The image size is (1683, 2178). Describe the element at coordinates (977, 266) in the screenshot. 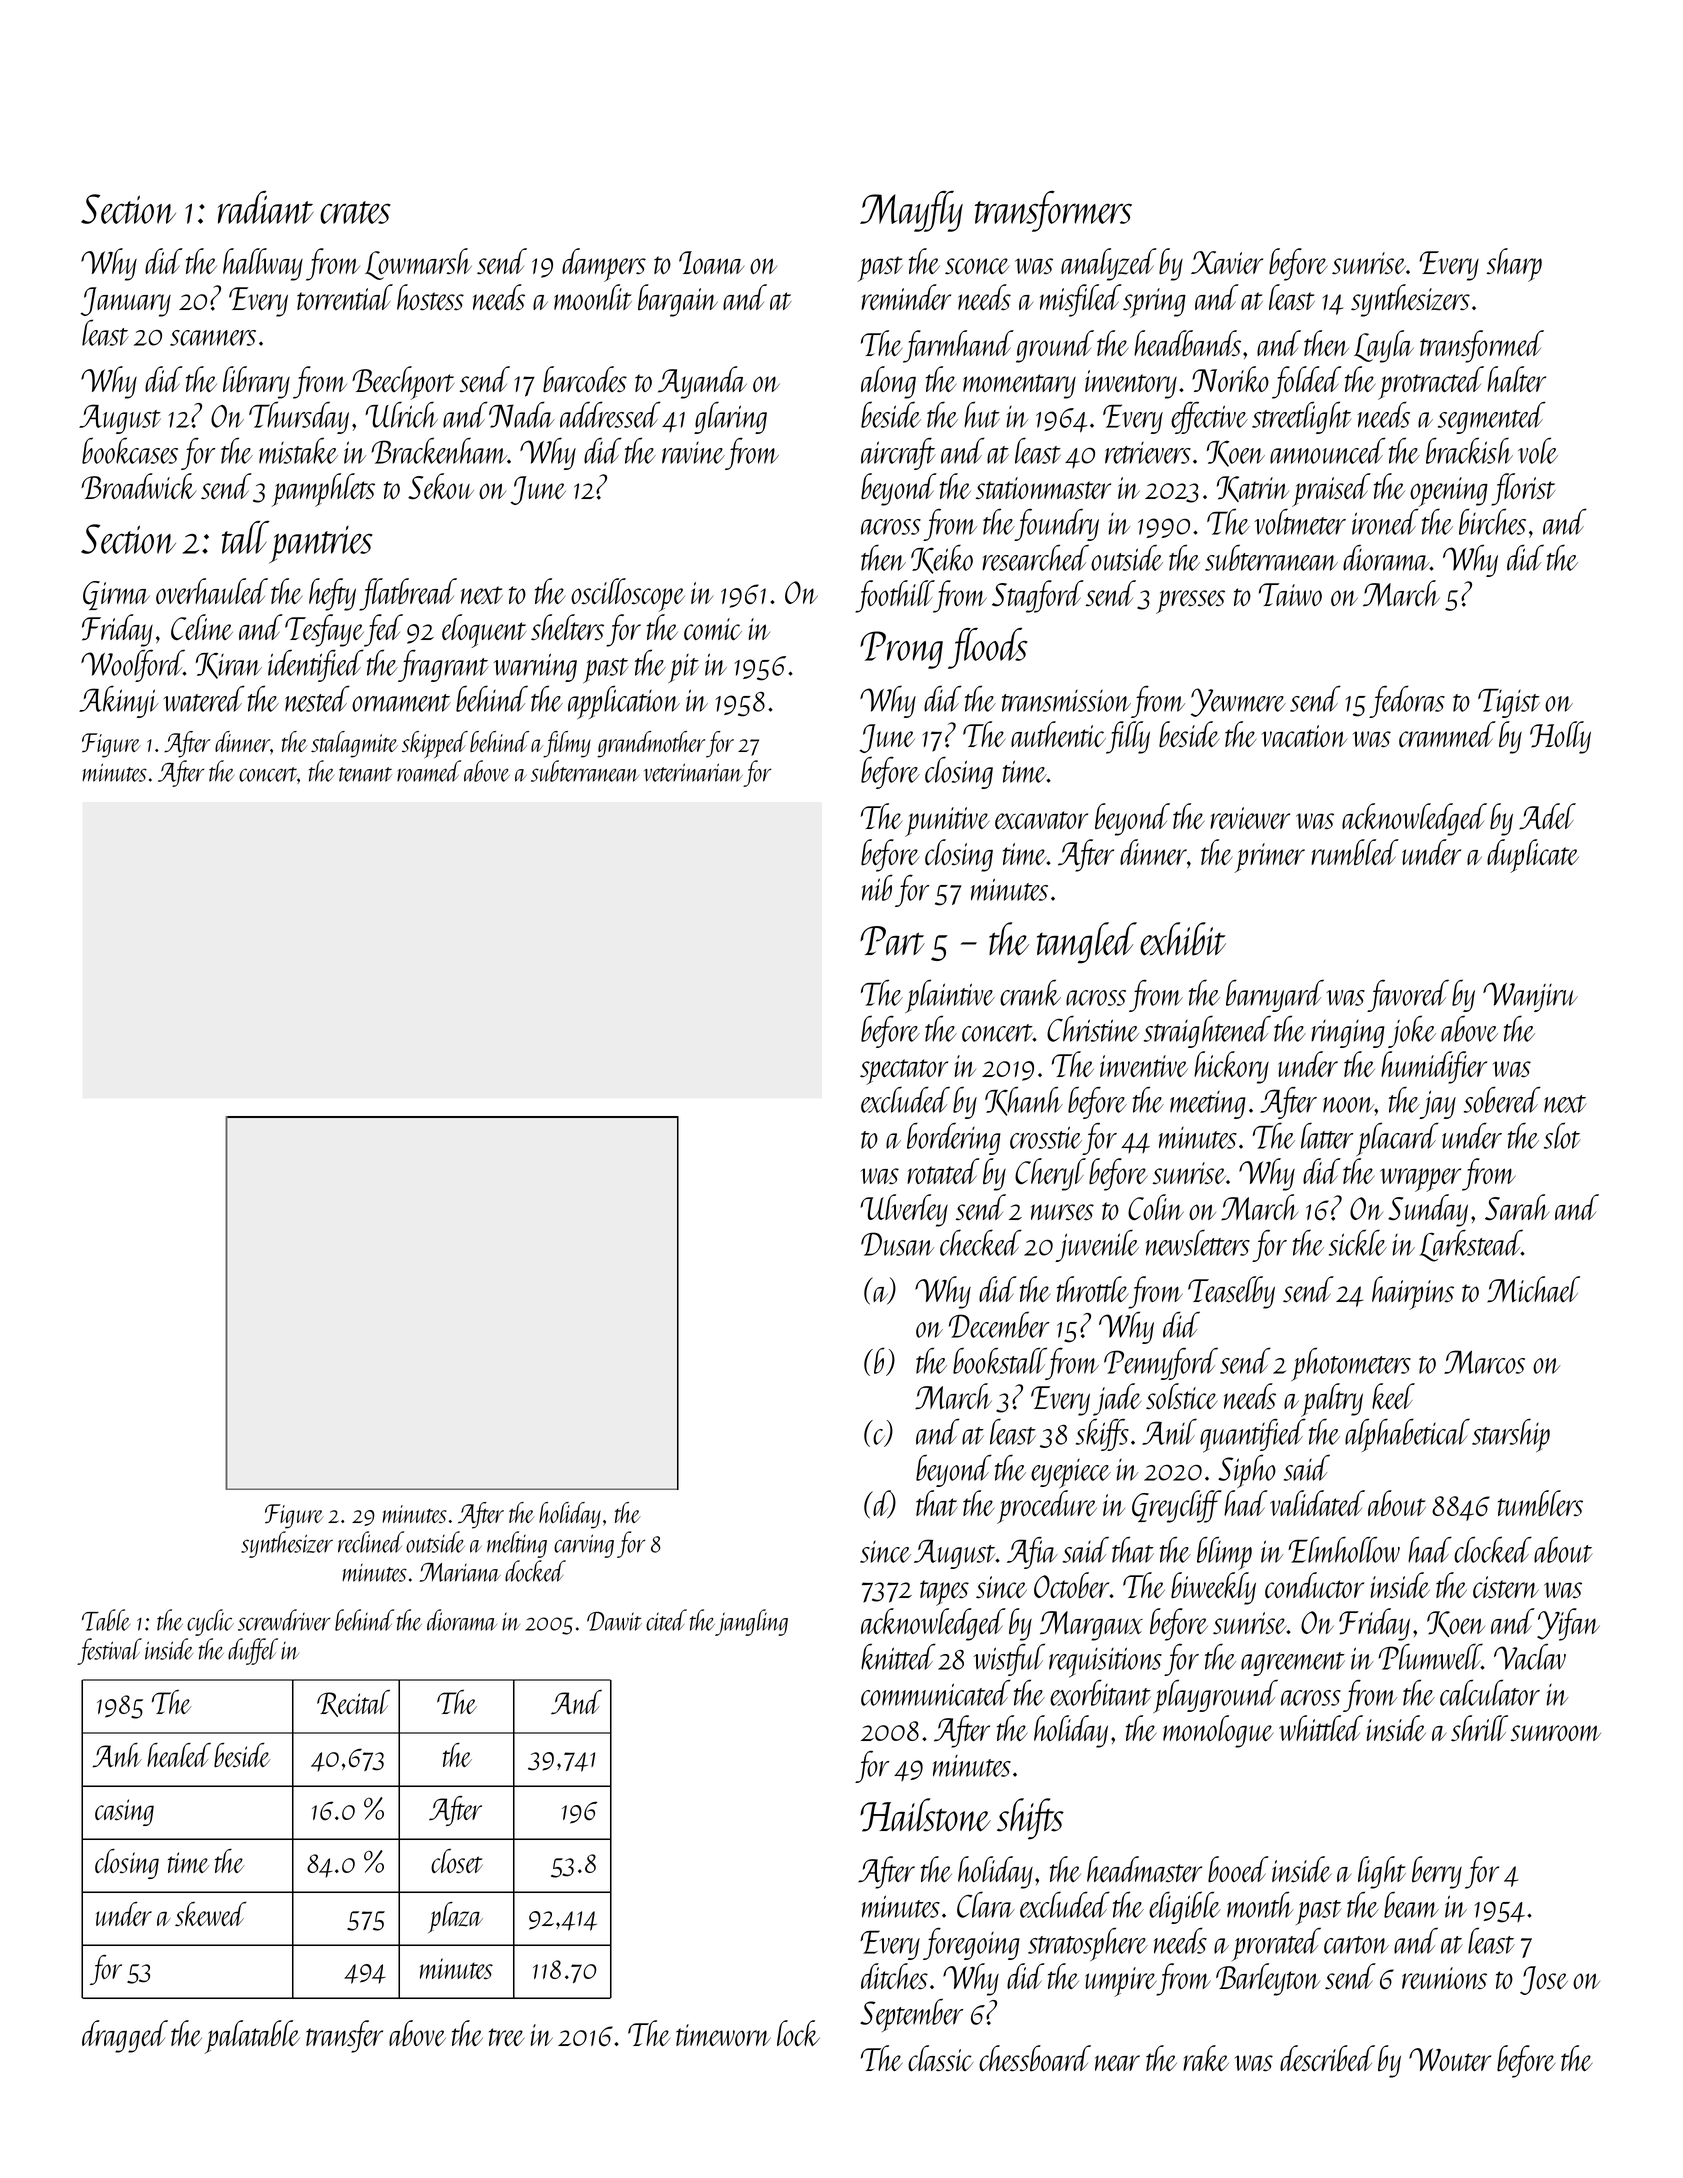

I see `sconce` at that location.
